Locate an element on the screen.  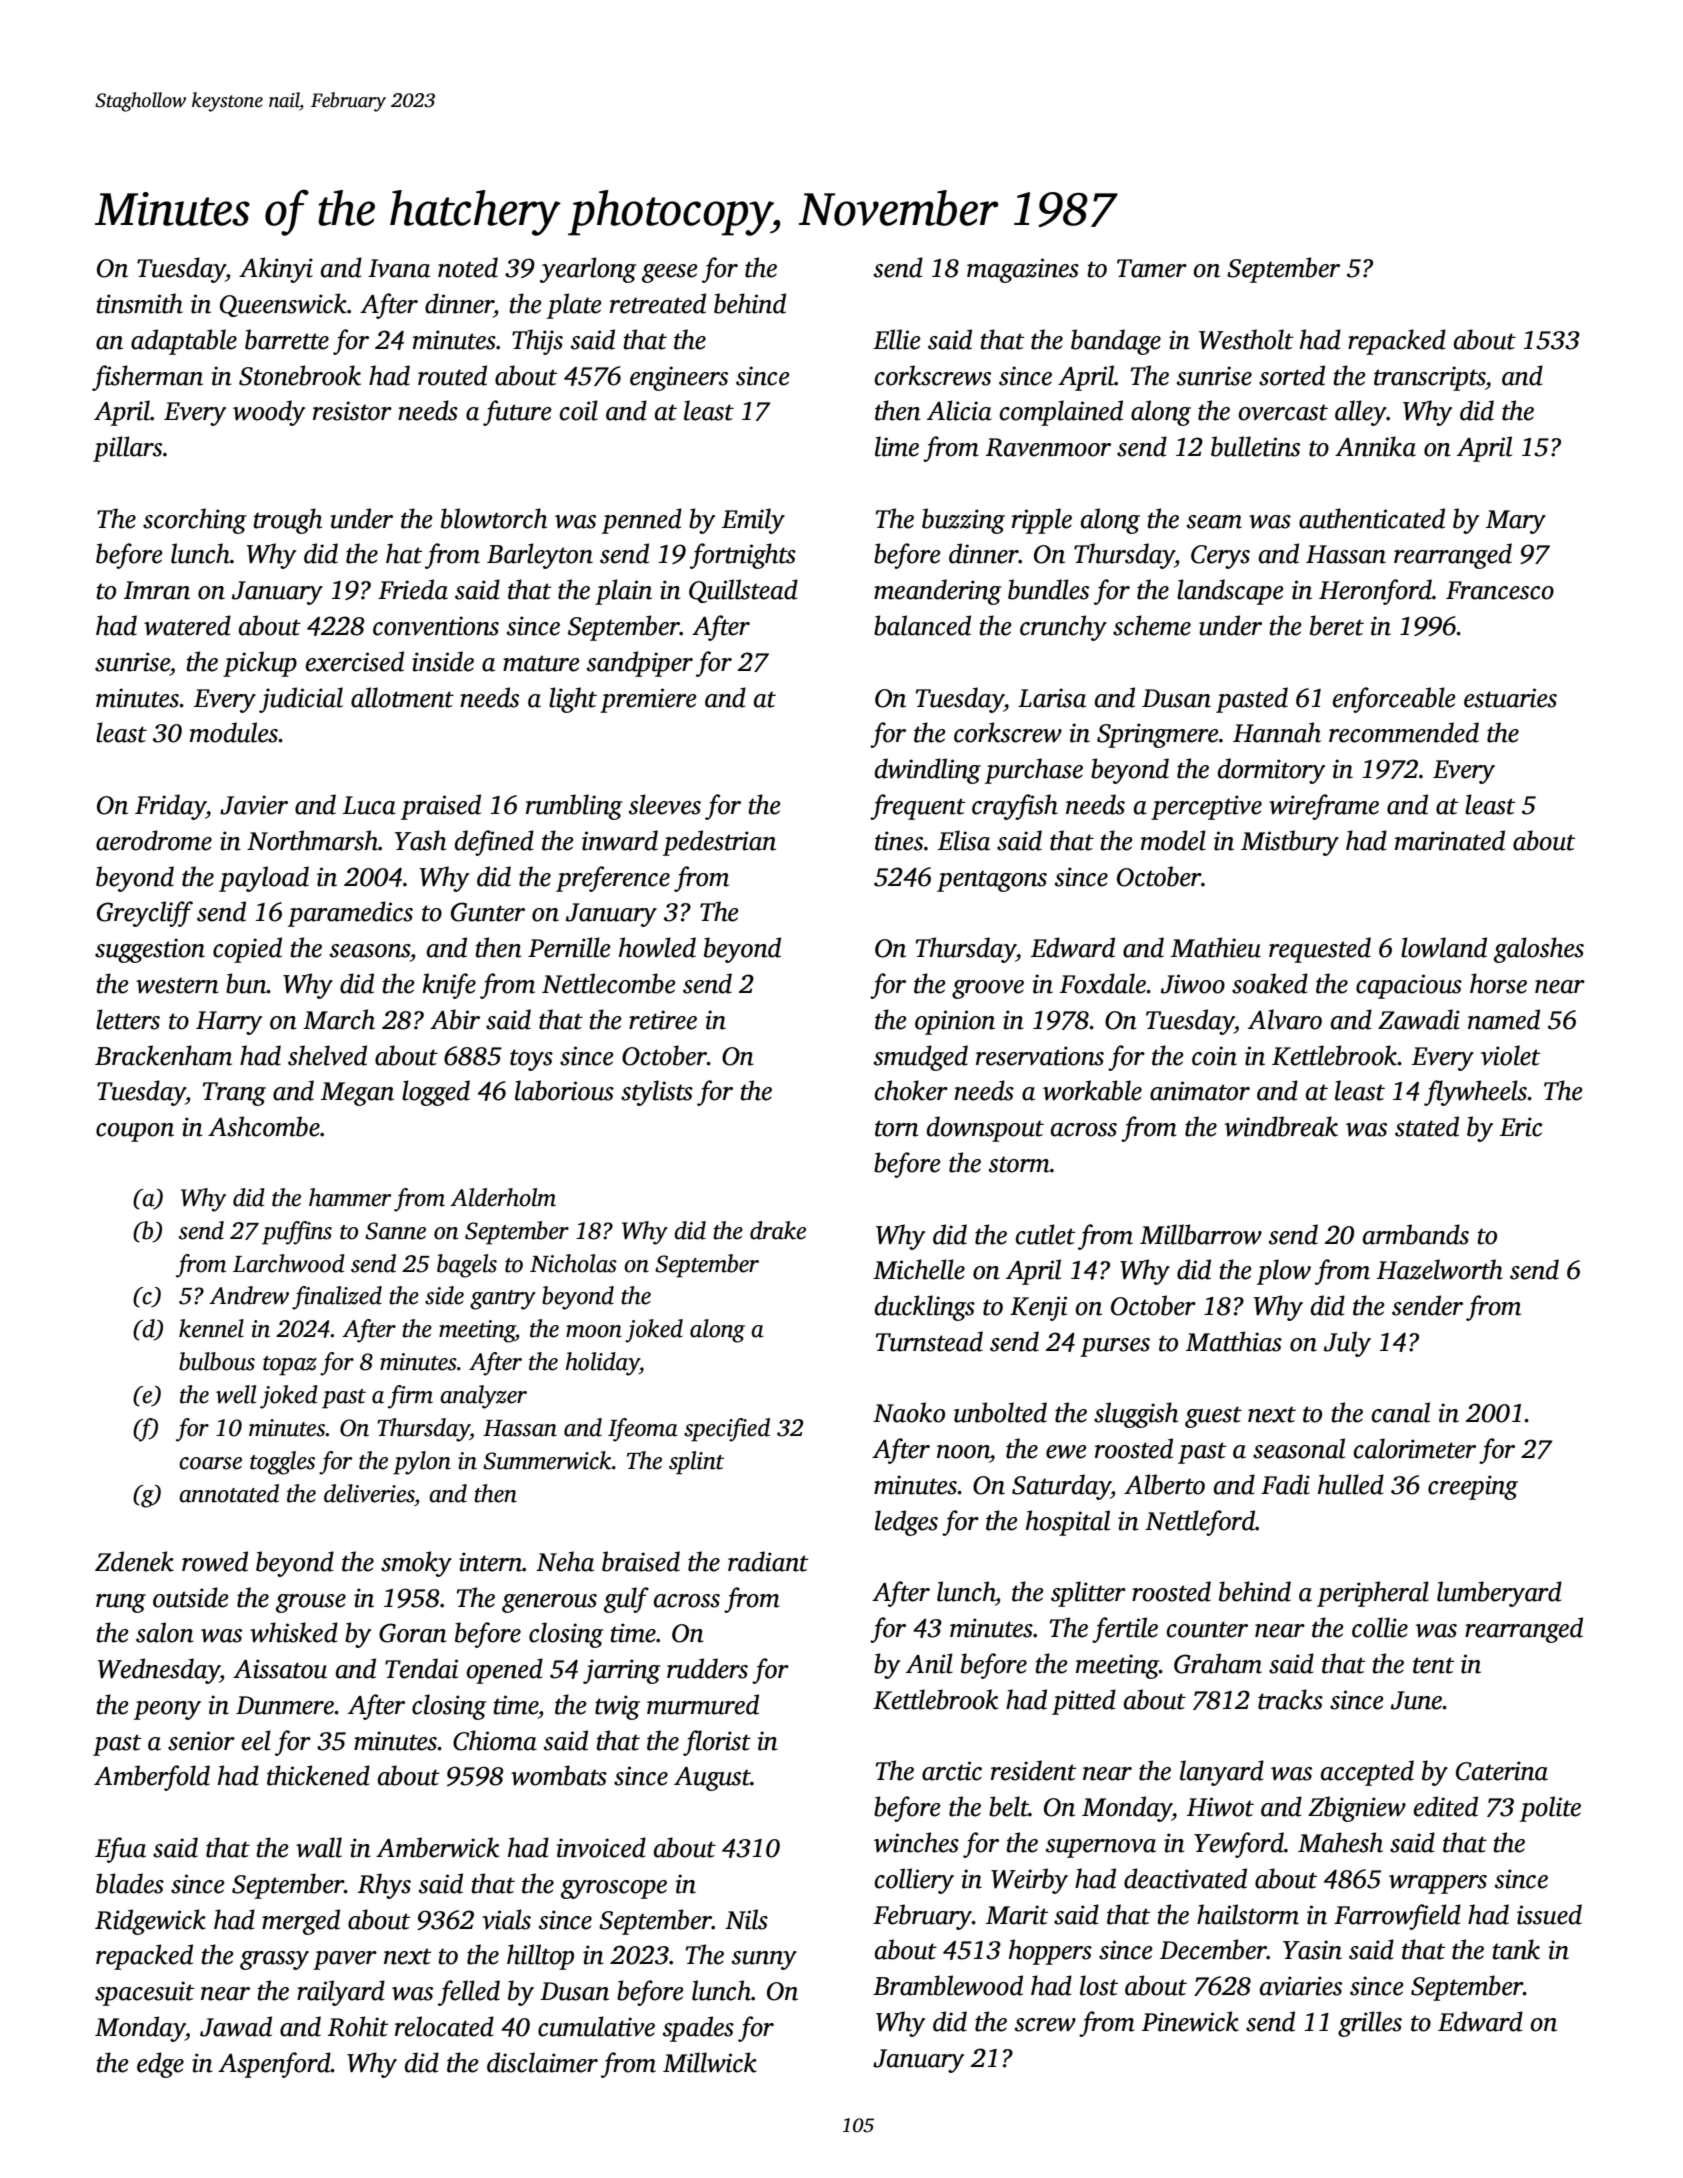
Westholt is located at coordinates (1246, 339).
